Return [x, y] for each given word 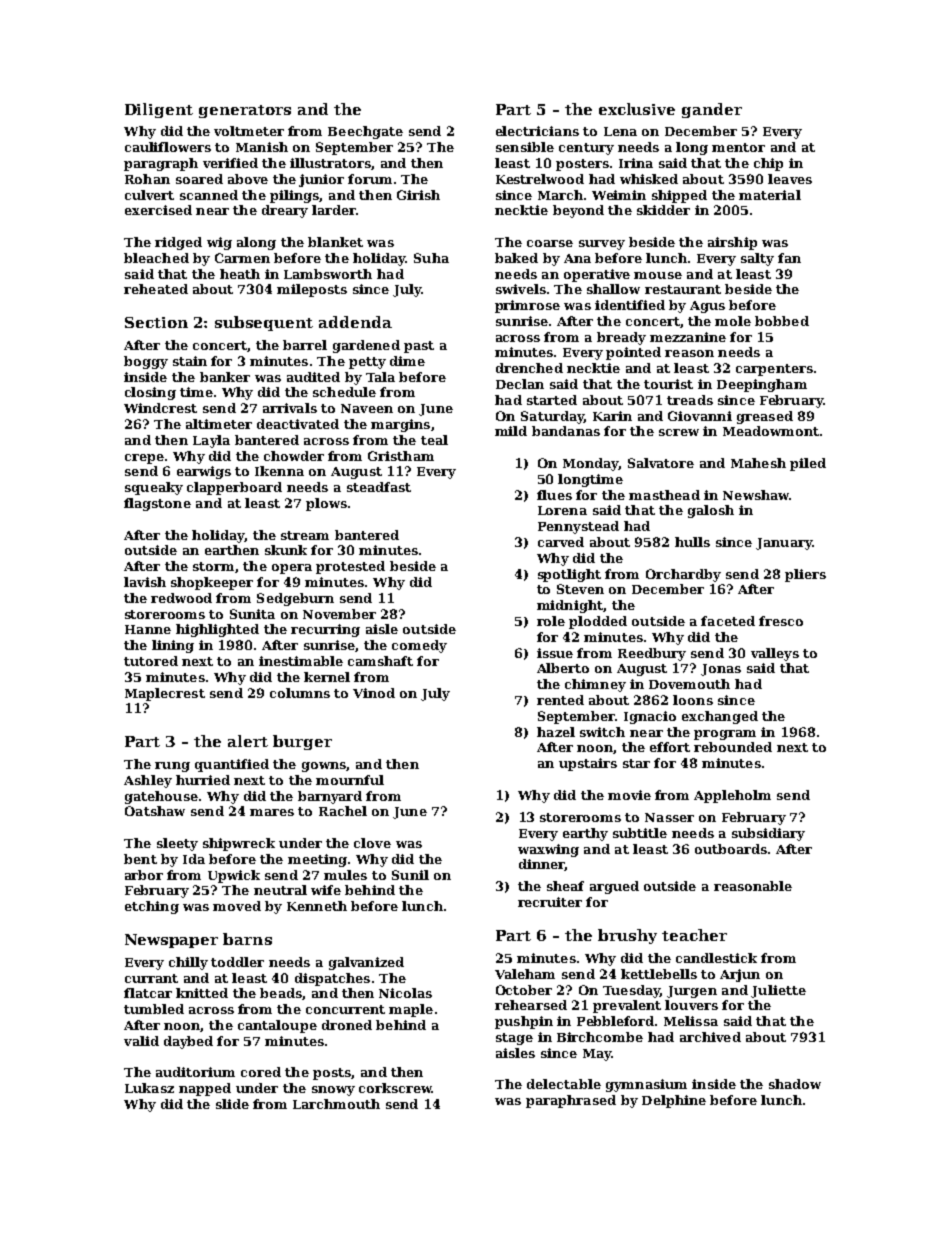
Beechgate [365, 132]
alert [248, 741]
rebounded [733, 747]
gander [712, 110]
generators [245, 111]
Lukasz [149, 1088]
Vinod [374, 693]
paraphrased [571, 1101]
